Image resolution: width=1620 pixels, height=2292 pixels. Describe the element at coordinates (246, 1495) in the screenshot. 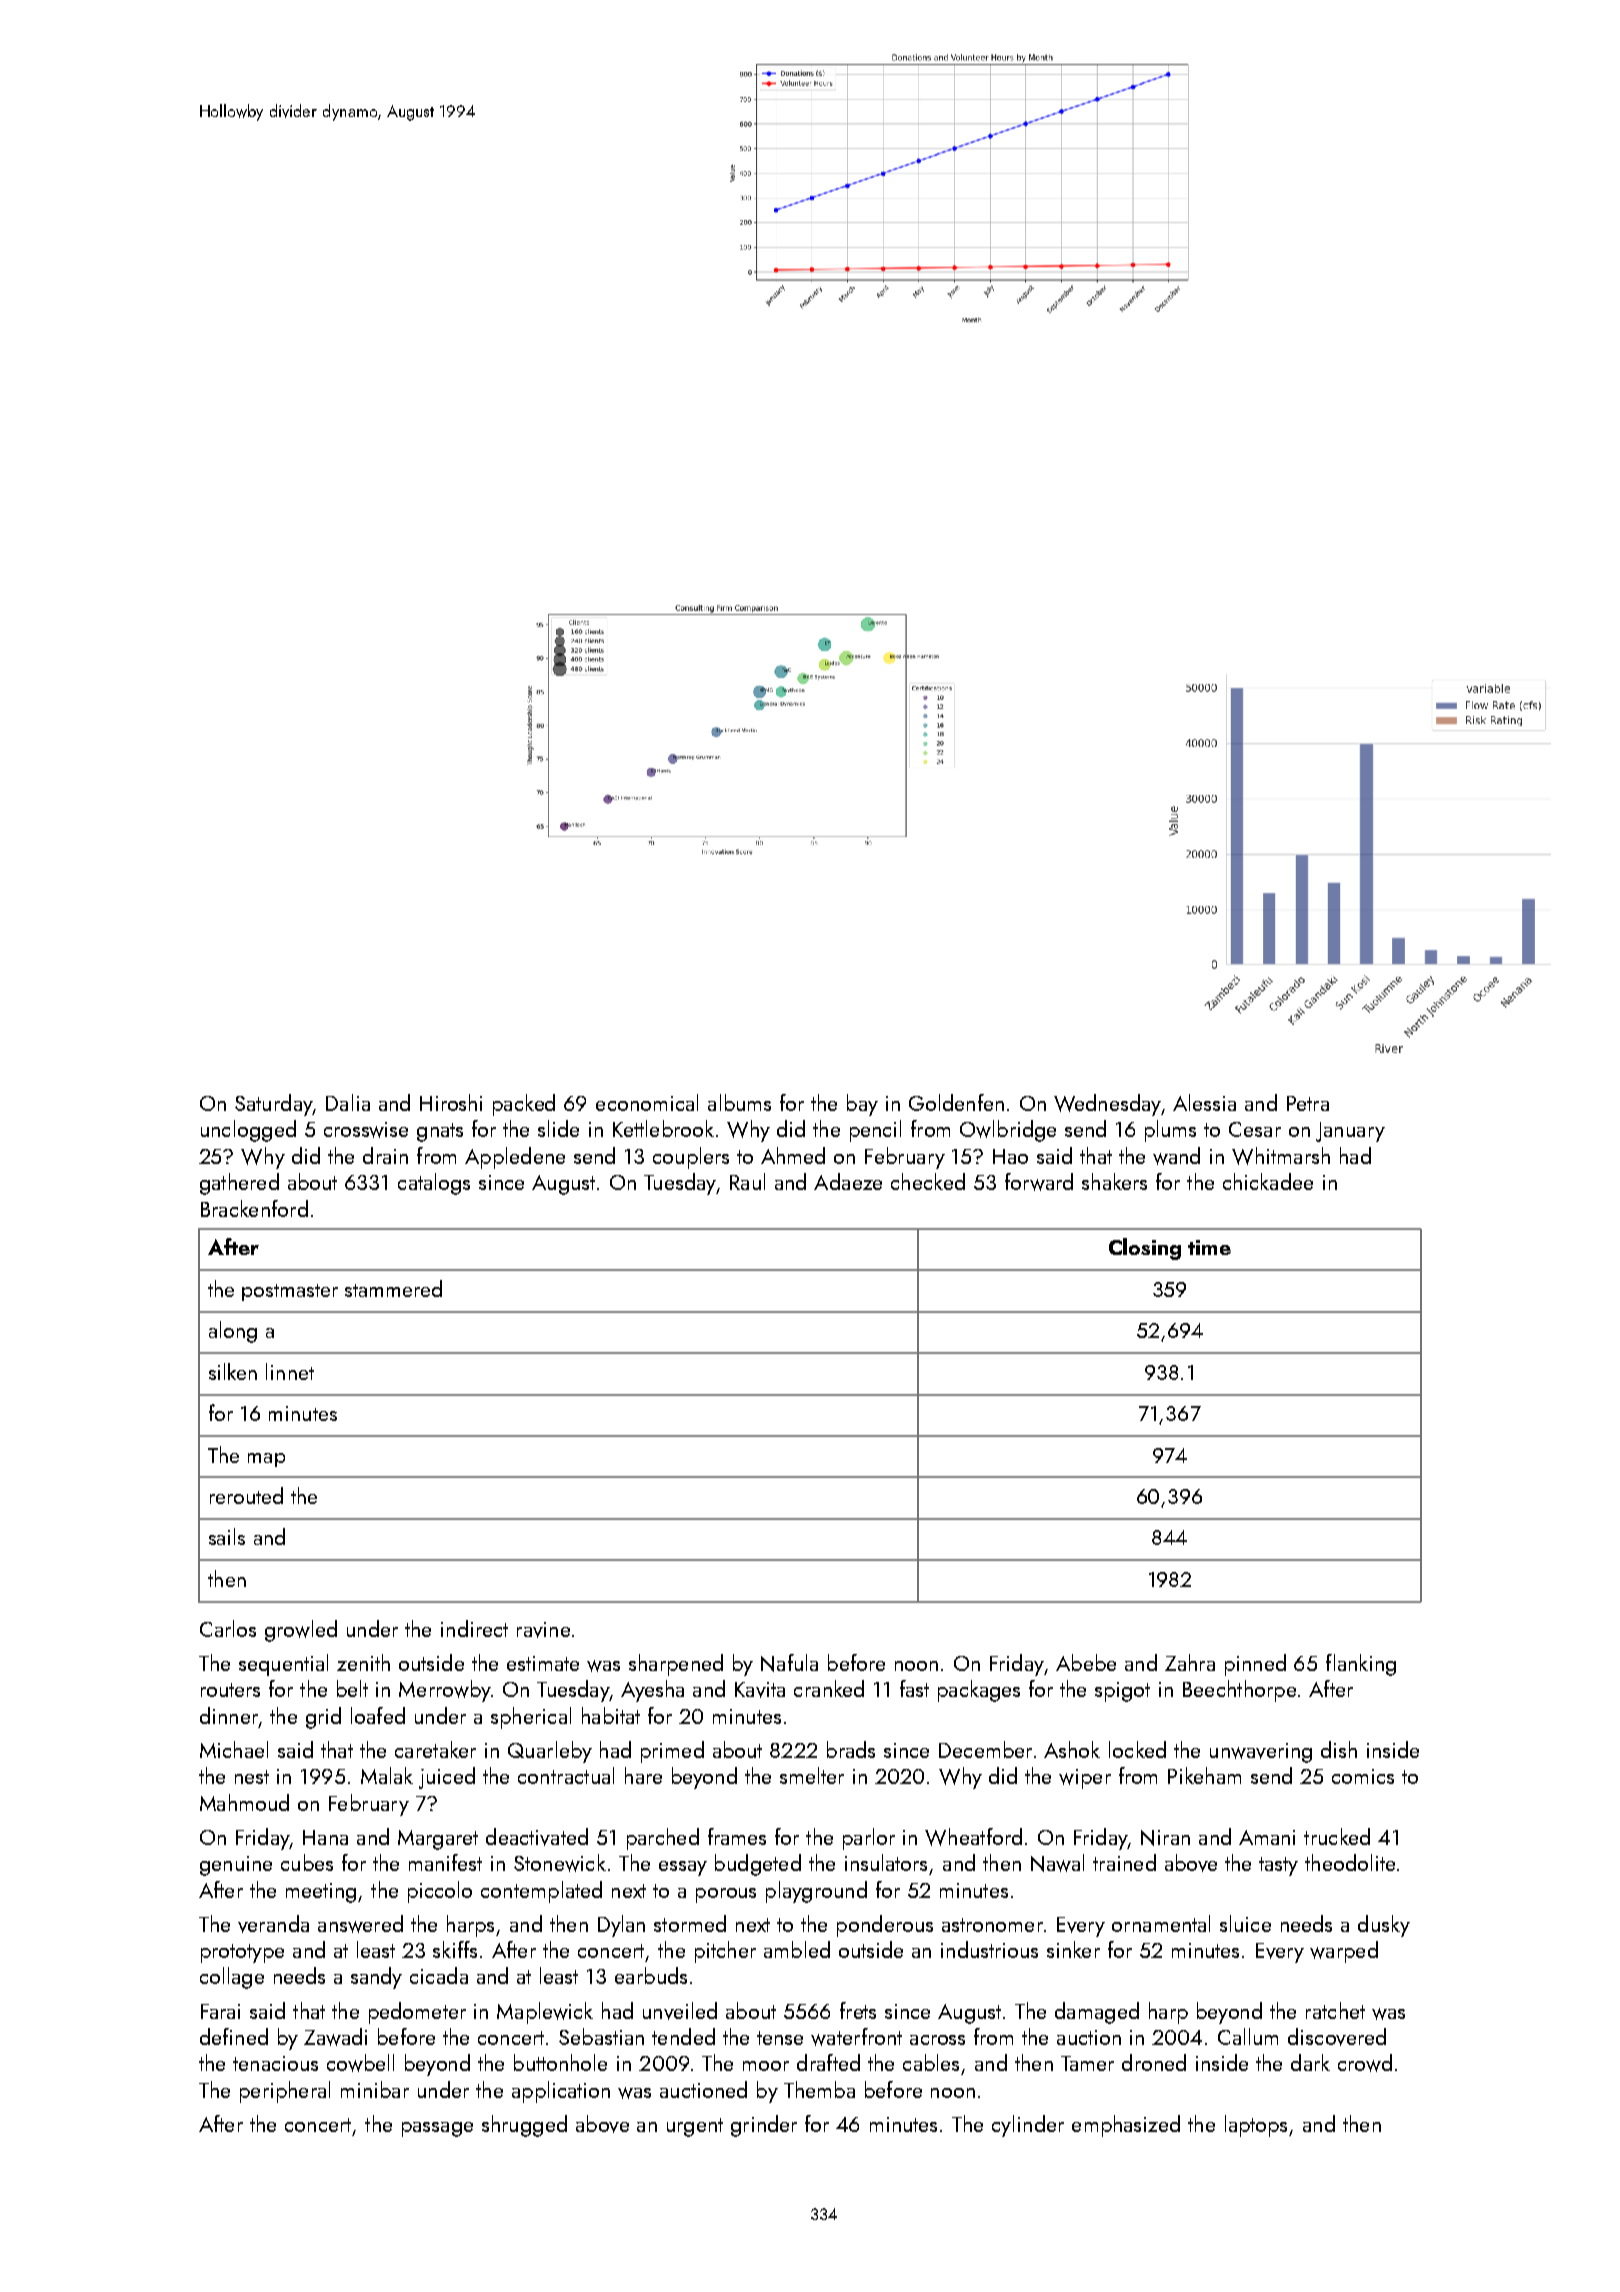

I see `rerouted` at that location.
